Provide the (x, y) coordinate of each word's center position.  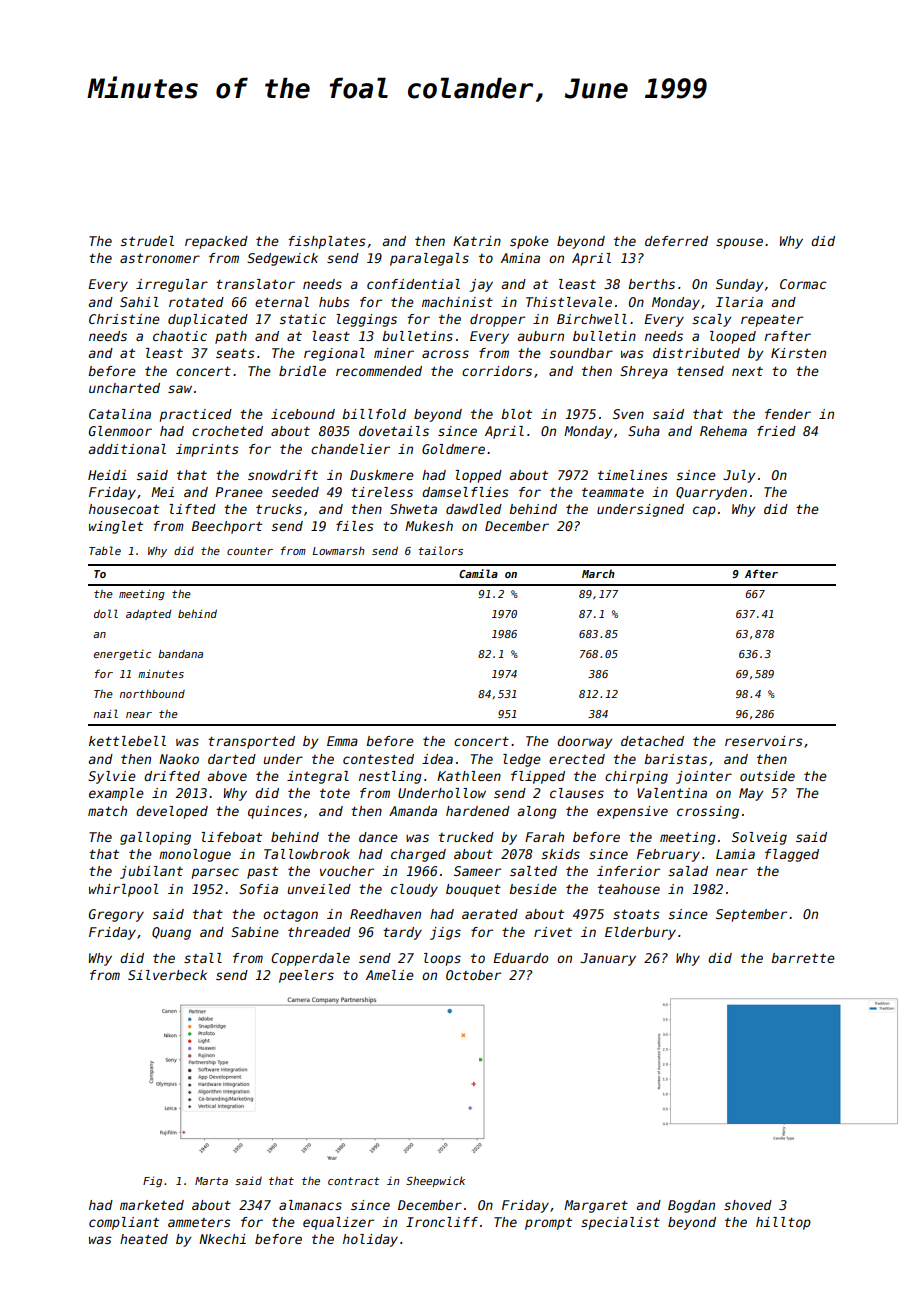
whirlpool (124, 890)
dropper (497, 320)
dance (378, 837)
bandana (180, 654)
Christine (124, 319)
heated (144, 1239)
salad (688, 871)
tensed (700, 371)
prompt (548, 1223)
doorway (584, 742)
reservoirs (764, 741)
